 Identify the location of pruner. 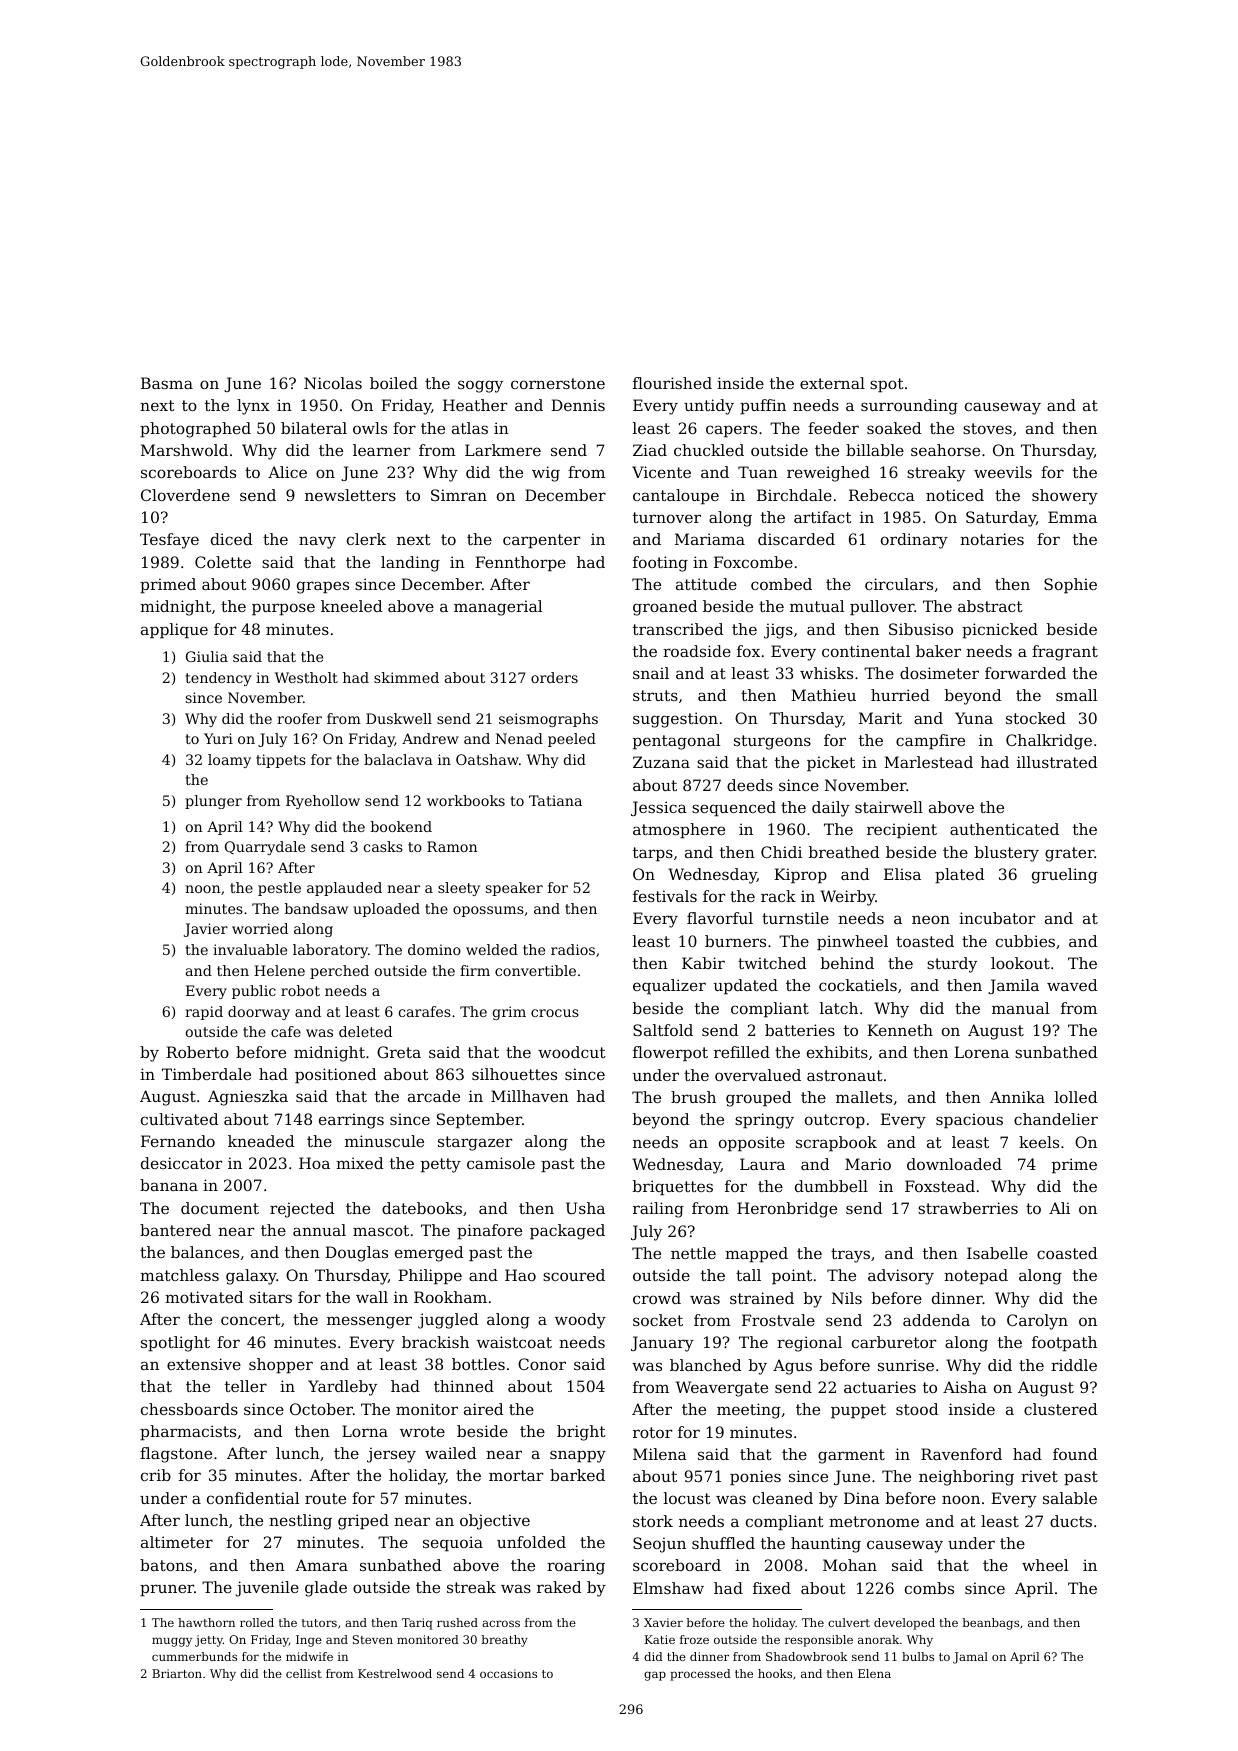
(167, 1590).
